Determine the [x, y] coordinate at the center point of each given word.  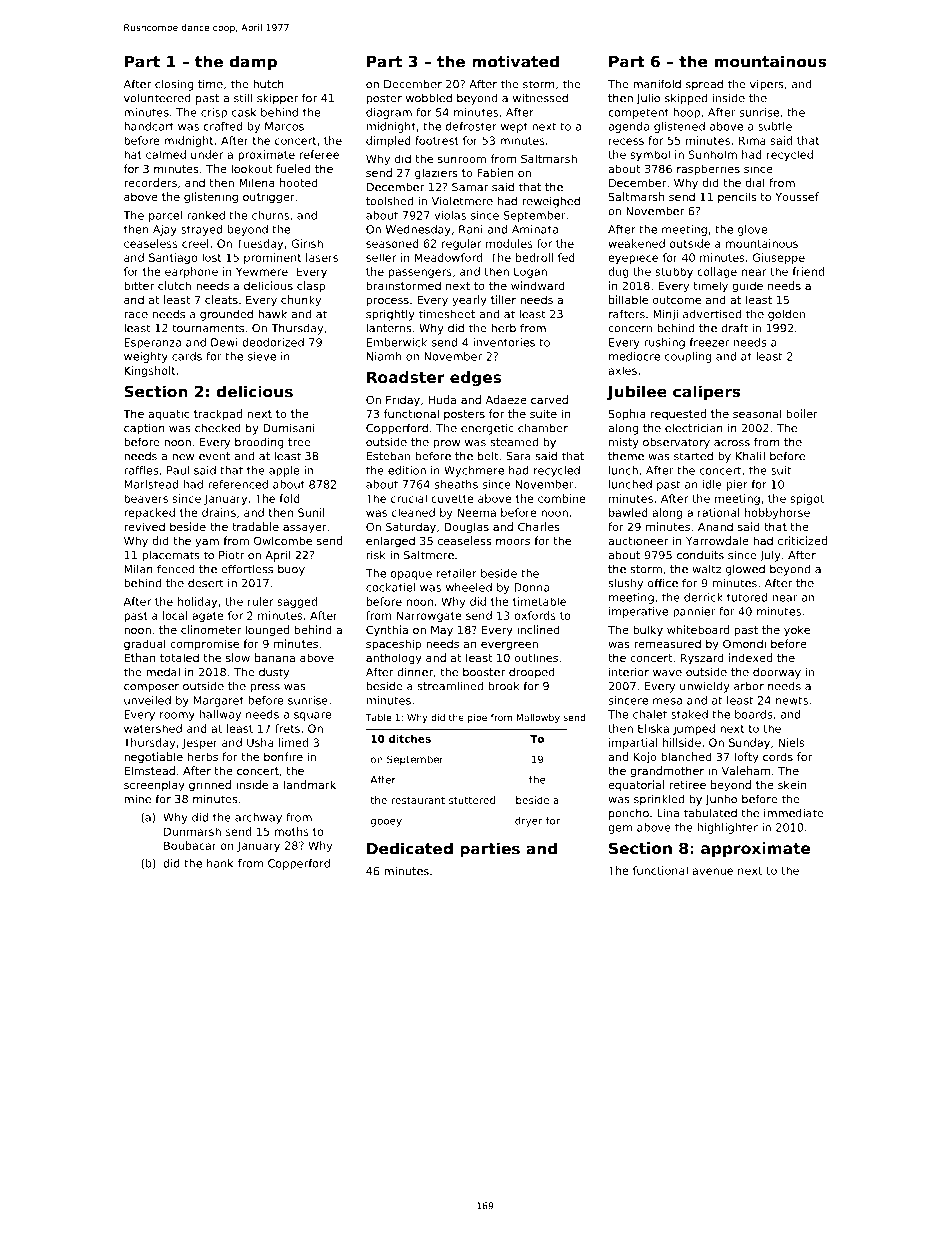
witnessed [540, 98]
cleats [221, 299]
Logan [530, 272]
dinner [415, 672]
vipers [767, 85]
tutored [747, 597]
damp [253, 63]
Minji [665, 315]
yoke [797, 631]
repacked [149, 513]
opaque [411, 575]
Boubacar [190, 845]
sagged [297, 602]
